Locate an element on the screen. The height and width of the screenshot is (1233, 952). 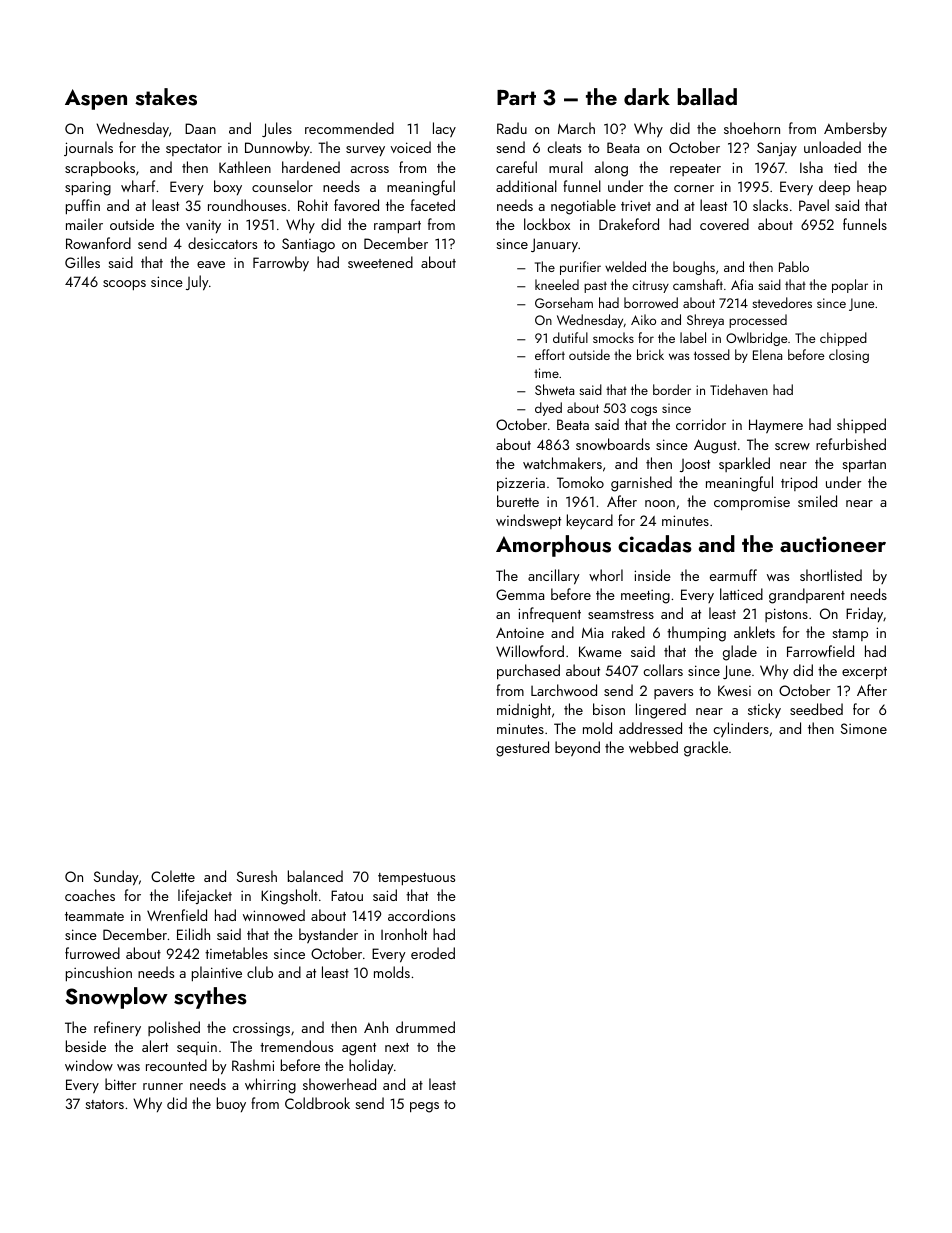
beside is located at coordinates (86, 1046).
